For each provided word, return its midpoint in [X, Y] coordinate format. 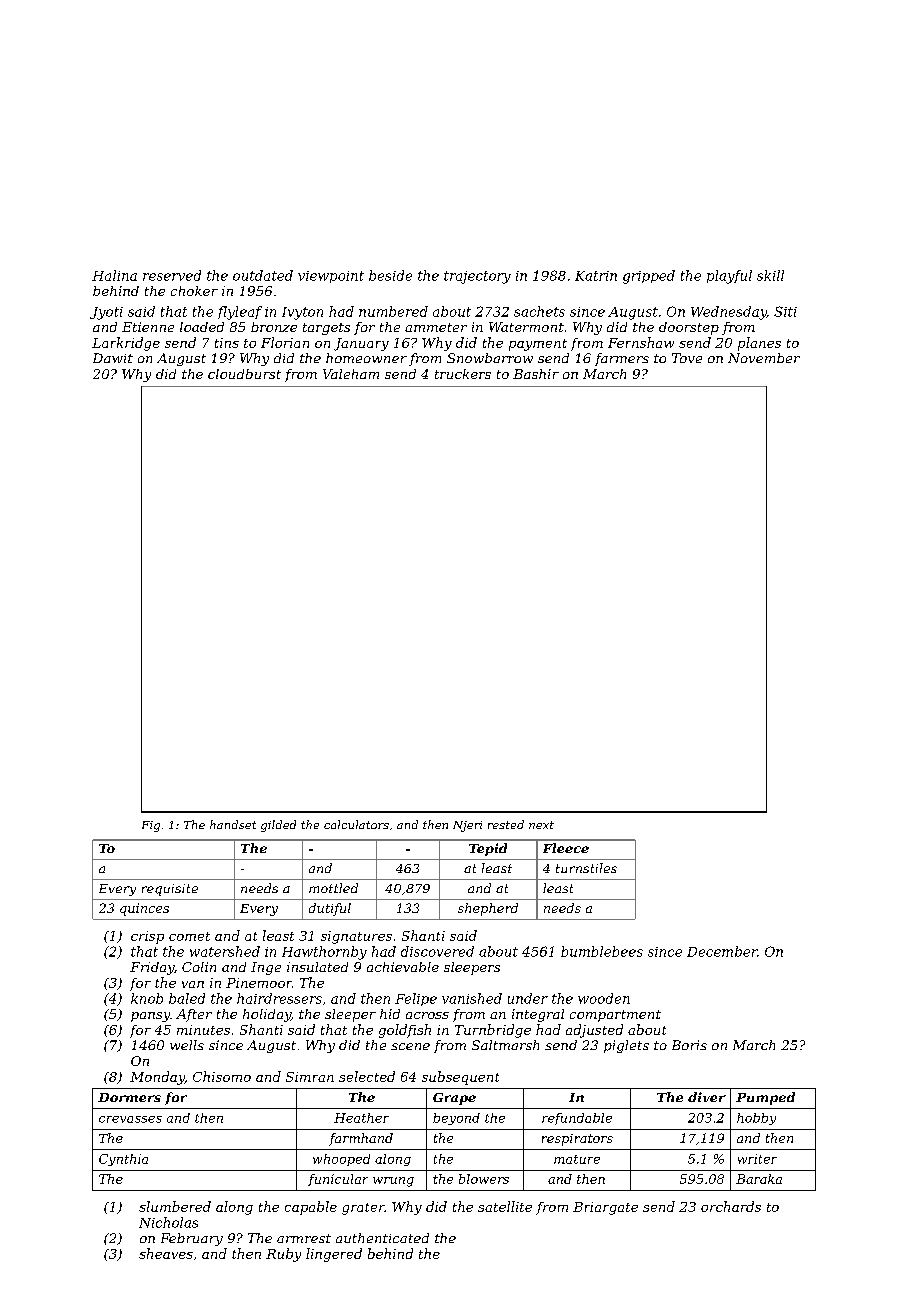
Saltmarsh [505, 1045]
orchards [731, 1206]
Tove [687, 358]
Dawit [113, 358]
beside [390, 275]
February [192, 1239]
